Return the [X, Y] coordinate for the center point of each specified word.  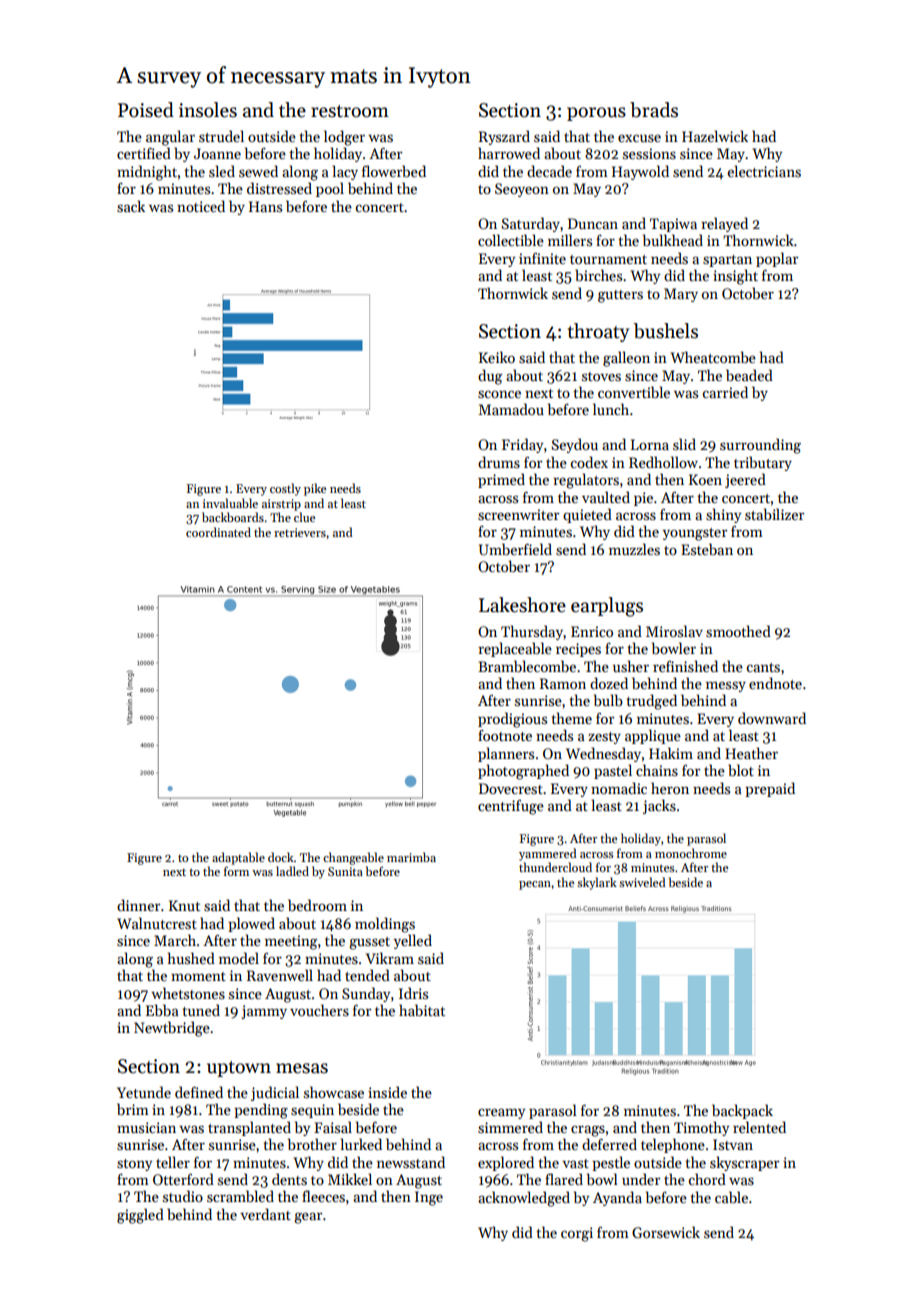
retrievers [300, 532]
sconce [499, 394]
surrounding [760, 446]
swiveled [642, 882]
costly [285, 489]
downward [772, 718]
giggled [140, 1216]
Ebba [162, 1010]
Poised [146, 110]
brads [654, 110]
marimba [411, 857]
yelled [412, 941]
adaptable [238, 858]
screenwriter [518, 514]
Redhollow [663, 462]
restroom [350, 111]
